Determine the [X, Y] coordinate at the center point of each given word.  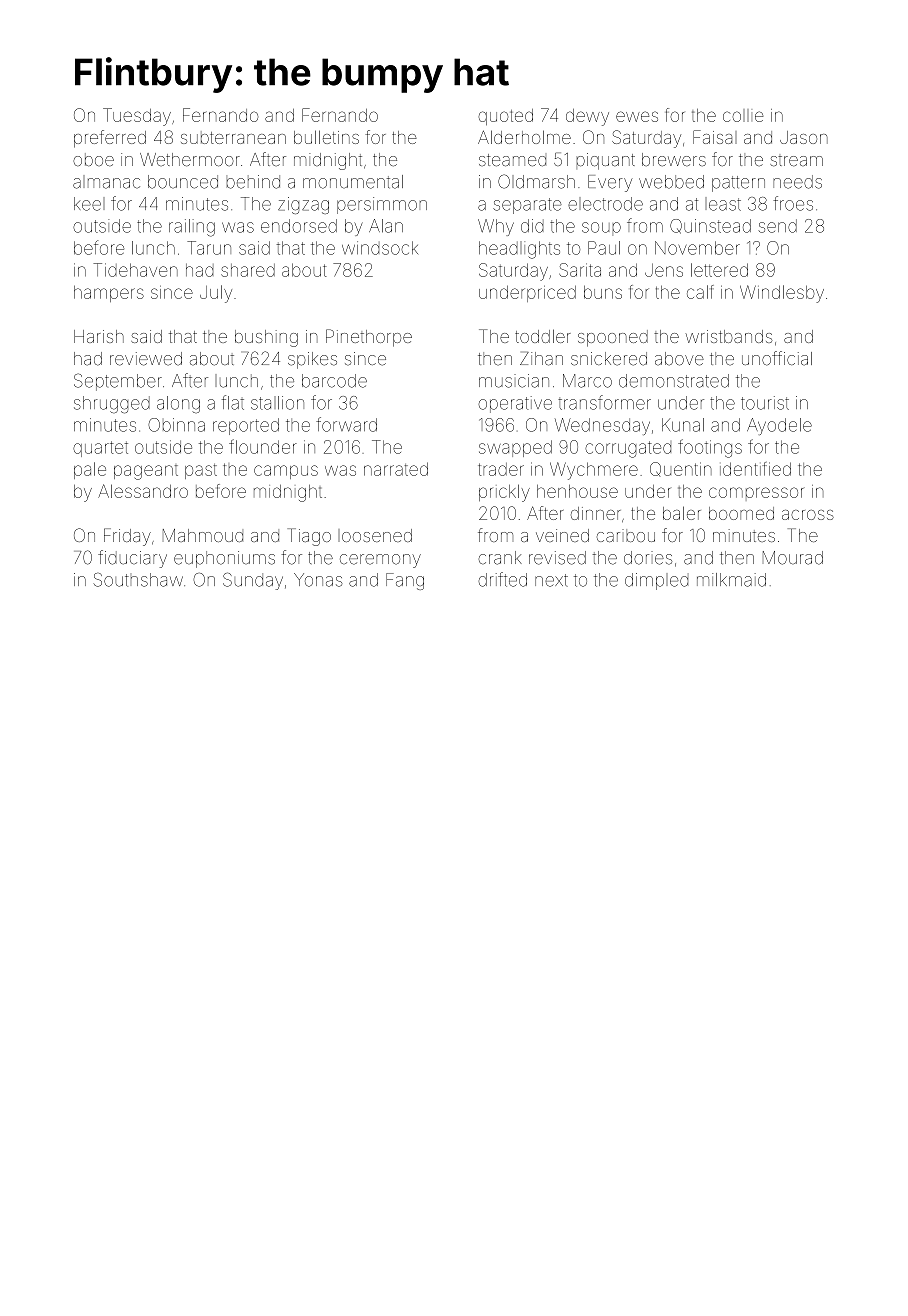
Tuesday [137, 117]
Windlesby [782, 294]
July [216, 294]
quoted [505, 117]
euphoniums [224, 559]
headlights [519, 250]
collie [743, 115]
